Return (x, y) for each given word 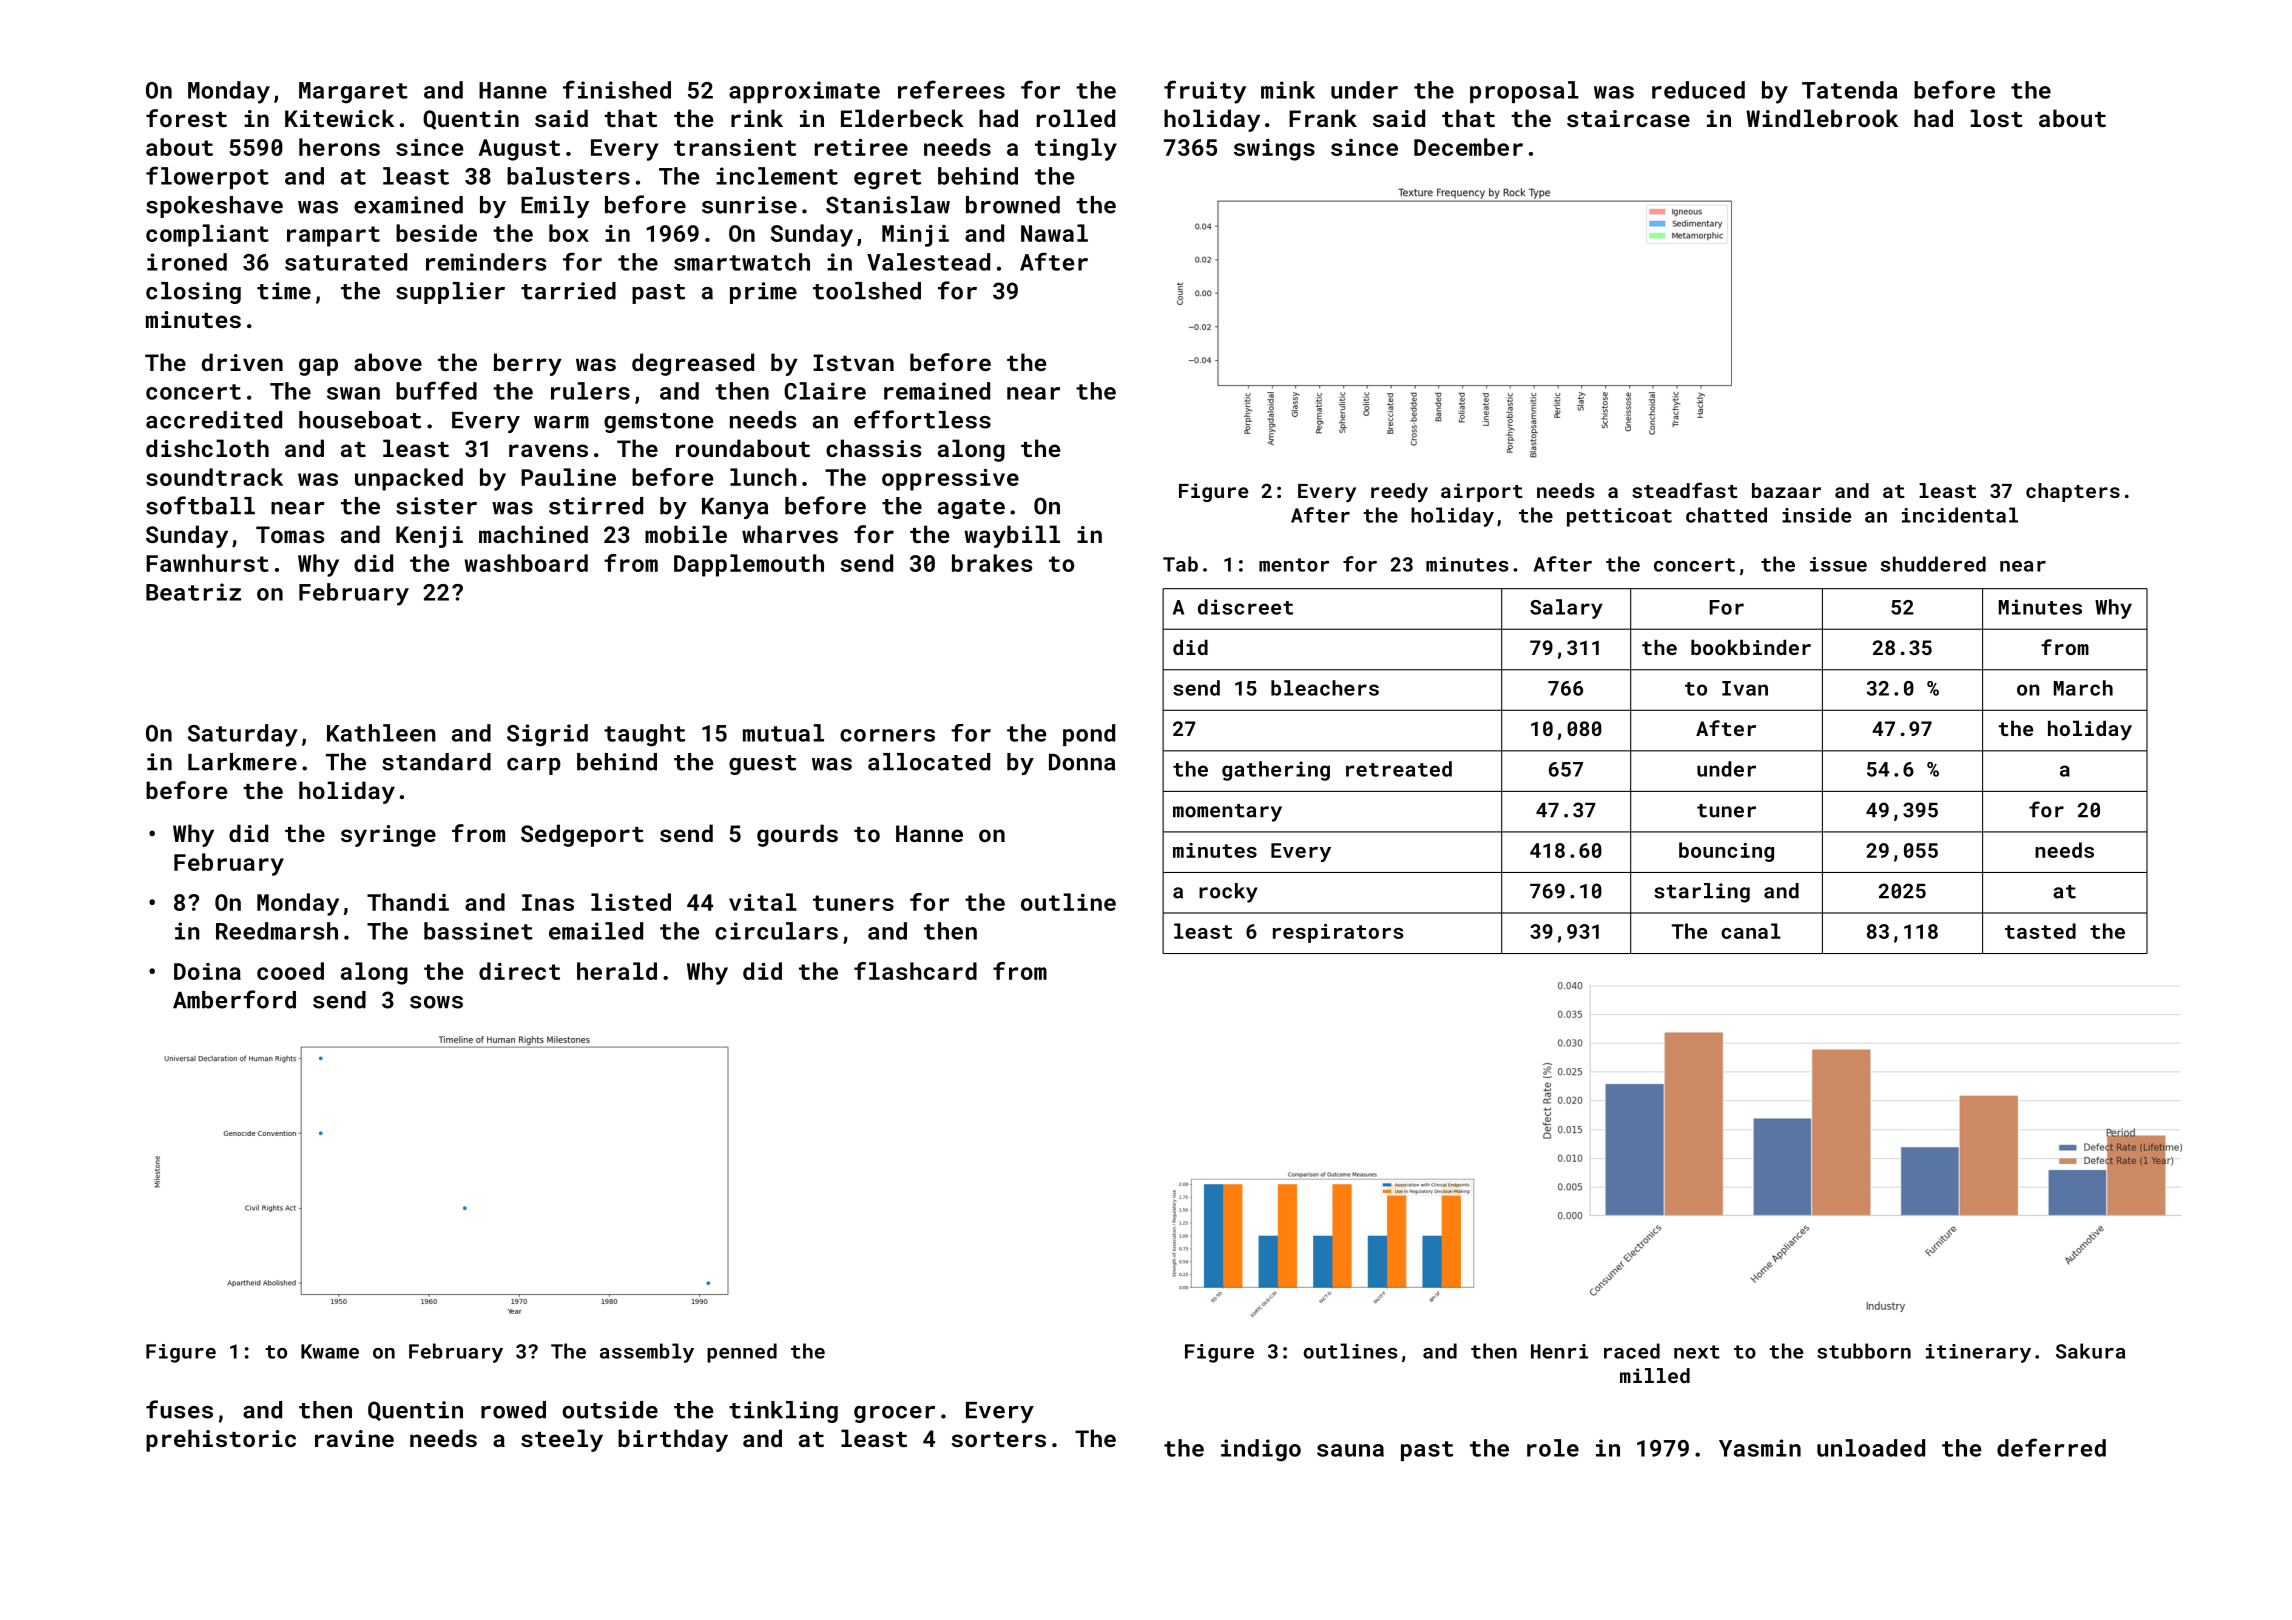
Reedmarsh (277, 931)
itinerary (1978, 1353)
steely (562, 1440)
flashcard (915, 971)
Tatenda (1849, 90)
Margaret (353, 93)
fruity (1205, 92)
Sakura (2090, 1351)
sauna (1350, 1450)
